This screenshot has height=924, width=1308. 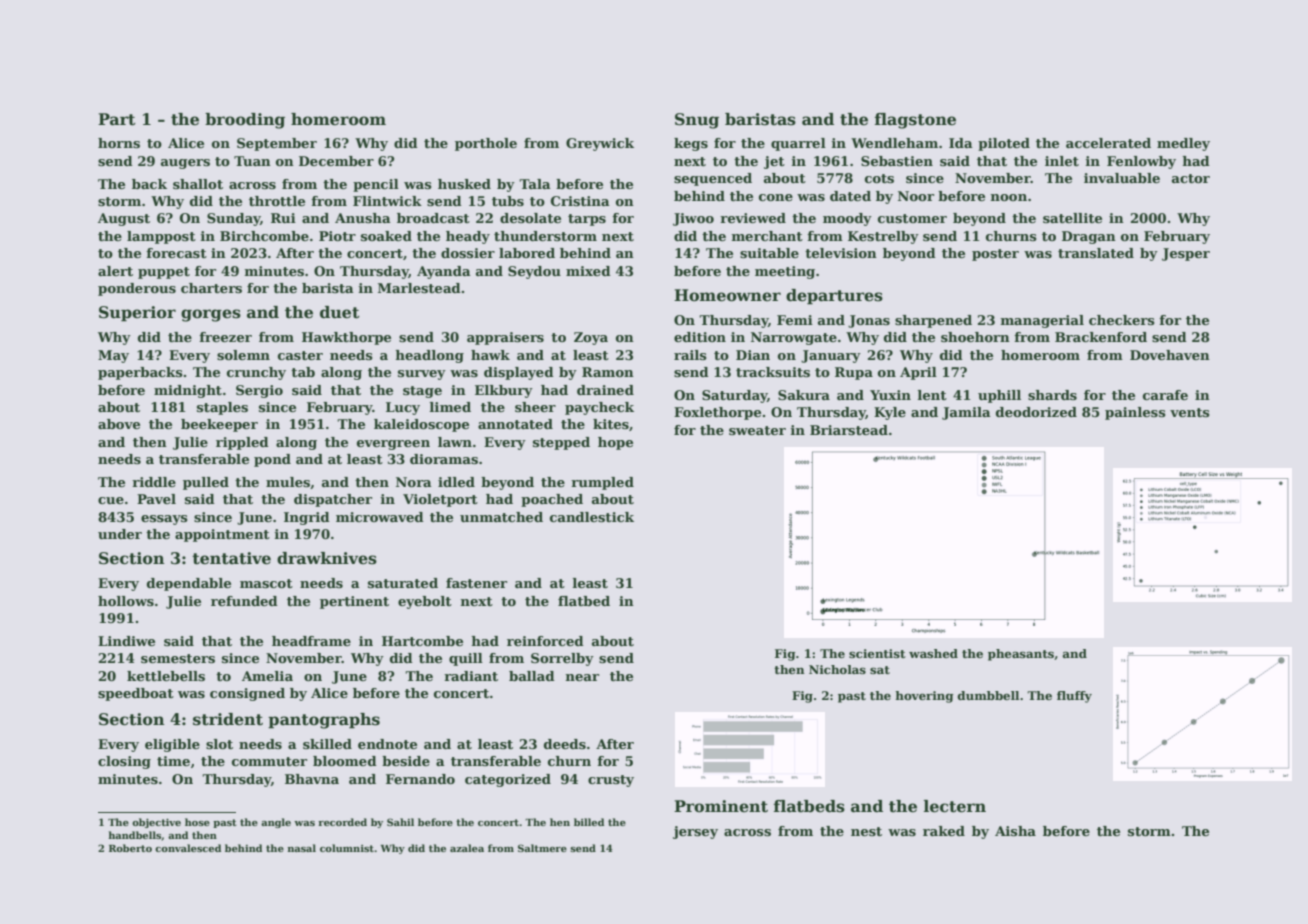 I want to click on Jamila, so click(x=966, y=413).
